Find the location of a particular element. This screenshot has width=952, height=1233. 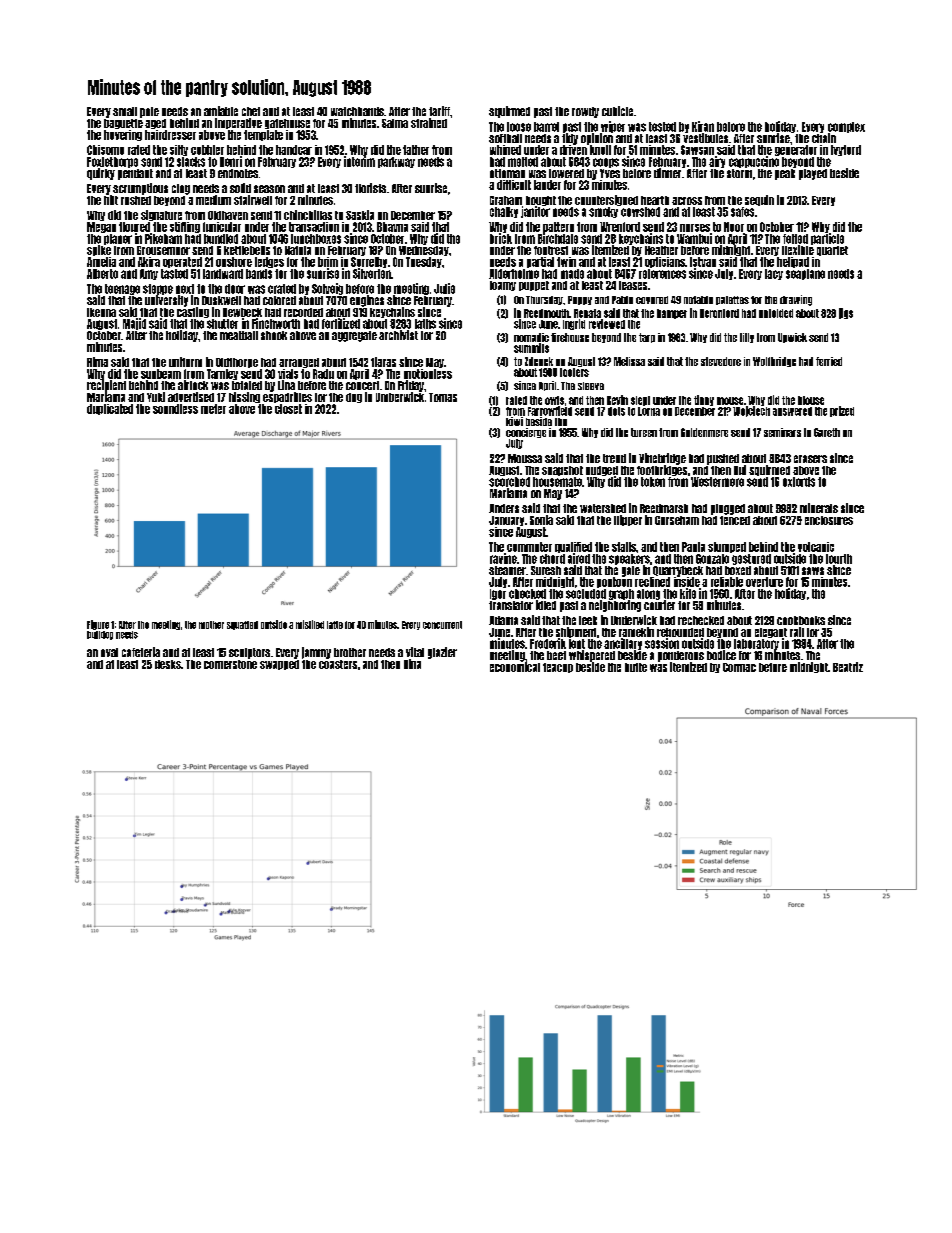

trend is located at coordinates (614, 458).
